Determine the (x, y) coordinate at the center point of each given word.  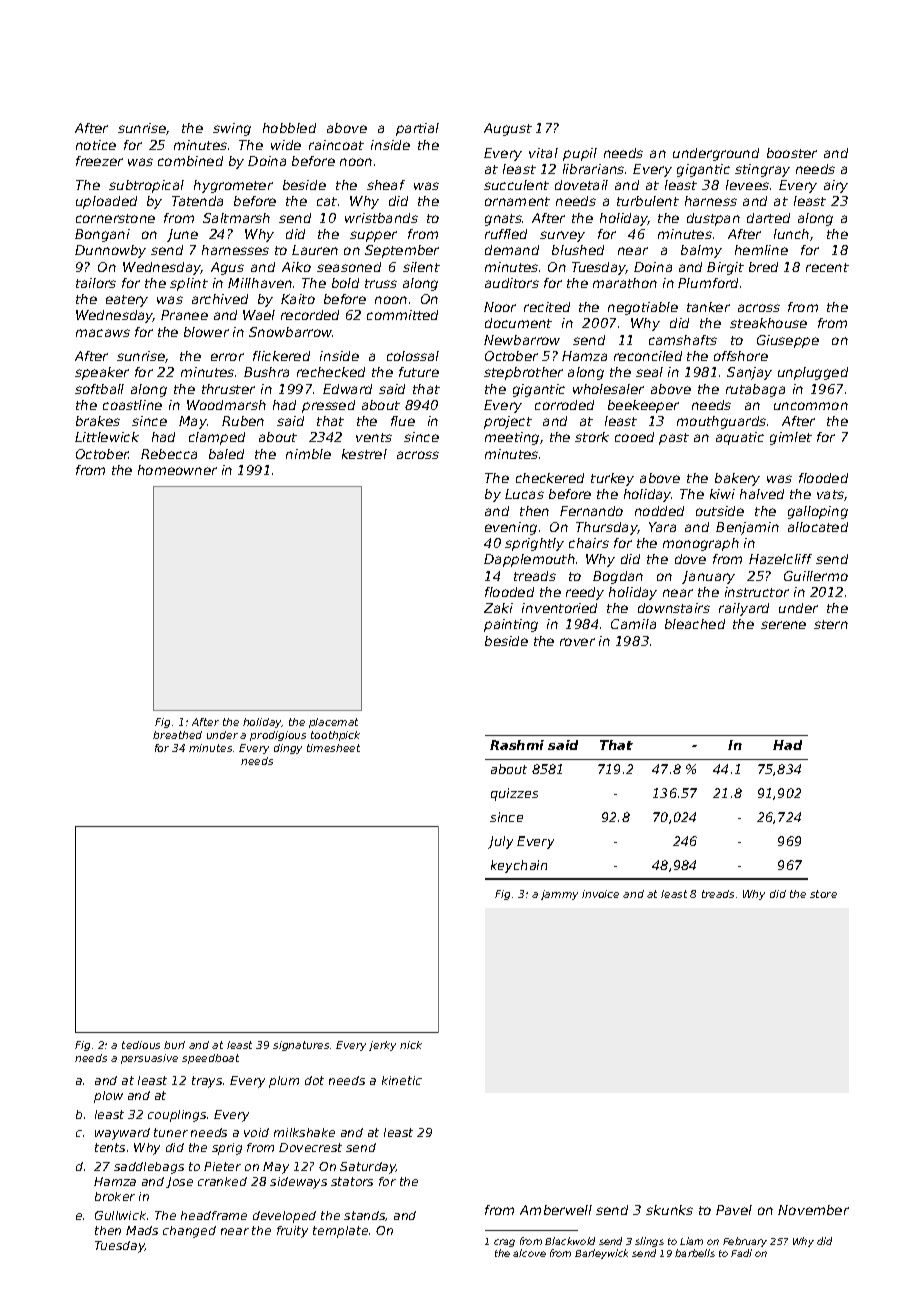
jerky (382, 1046)
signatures (301, 1046)
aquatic (740, 438)
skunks (669, 1210)
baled (226, 454)
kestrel (364, 454)
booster (792, 153)
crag (504, 1243)
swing (232, 129)
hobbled (289, 128)
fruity (292, 1232)
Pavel (734, 1210)
